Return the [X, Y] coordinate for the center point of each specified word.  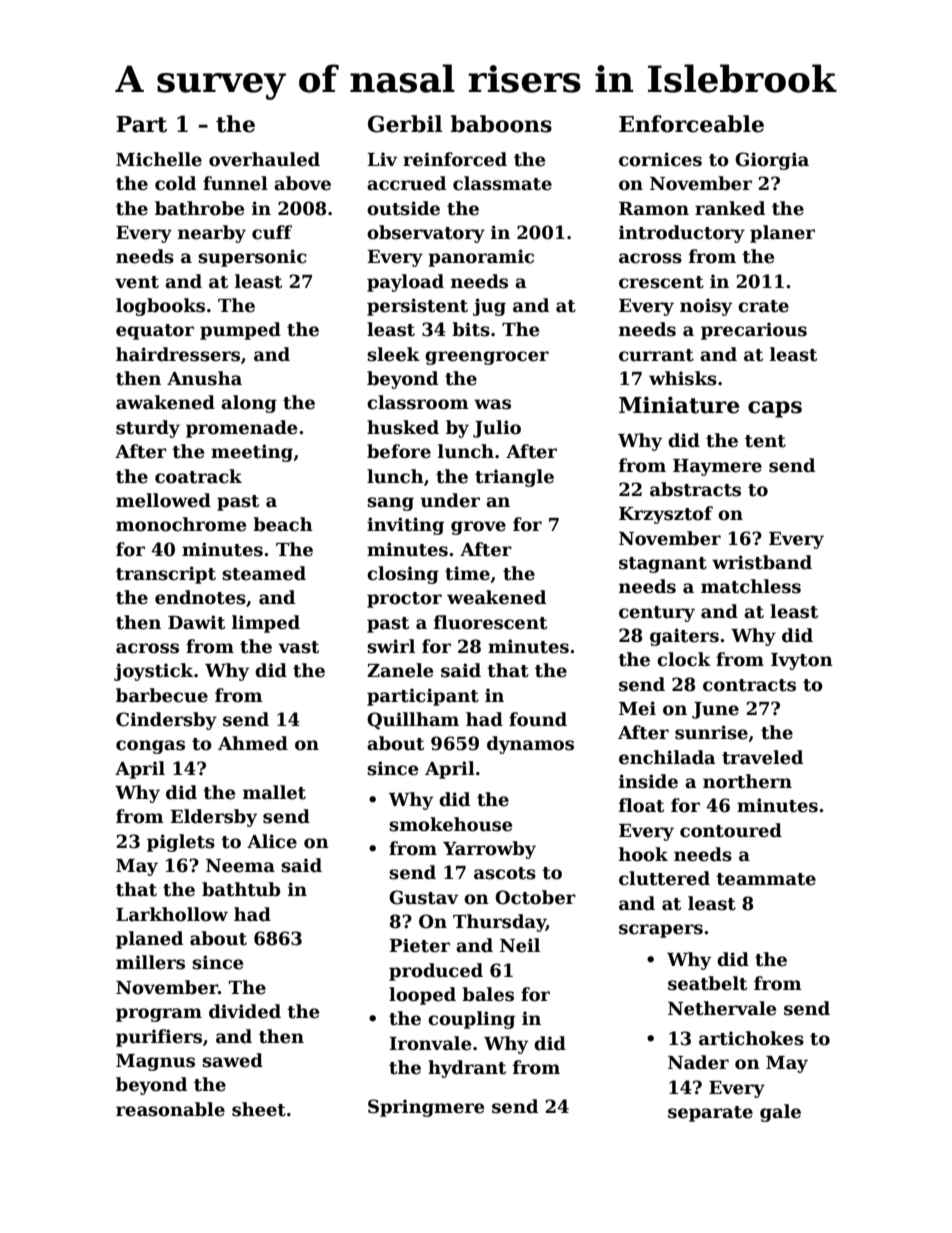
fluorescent [490, 622]
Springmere [426, 1108]
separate [710, 1114]
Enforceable [691, 124]
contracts [749, 685]
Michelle [159, 159]
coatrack [198, 476]
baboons [501, 124]
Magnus [155, 1062]
